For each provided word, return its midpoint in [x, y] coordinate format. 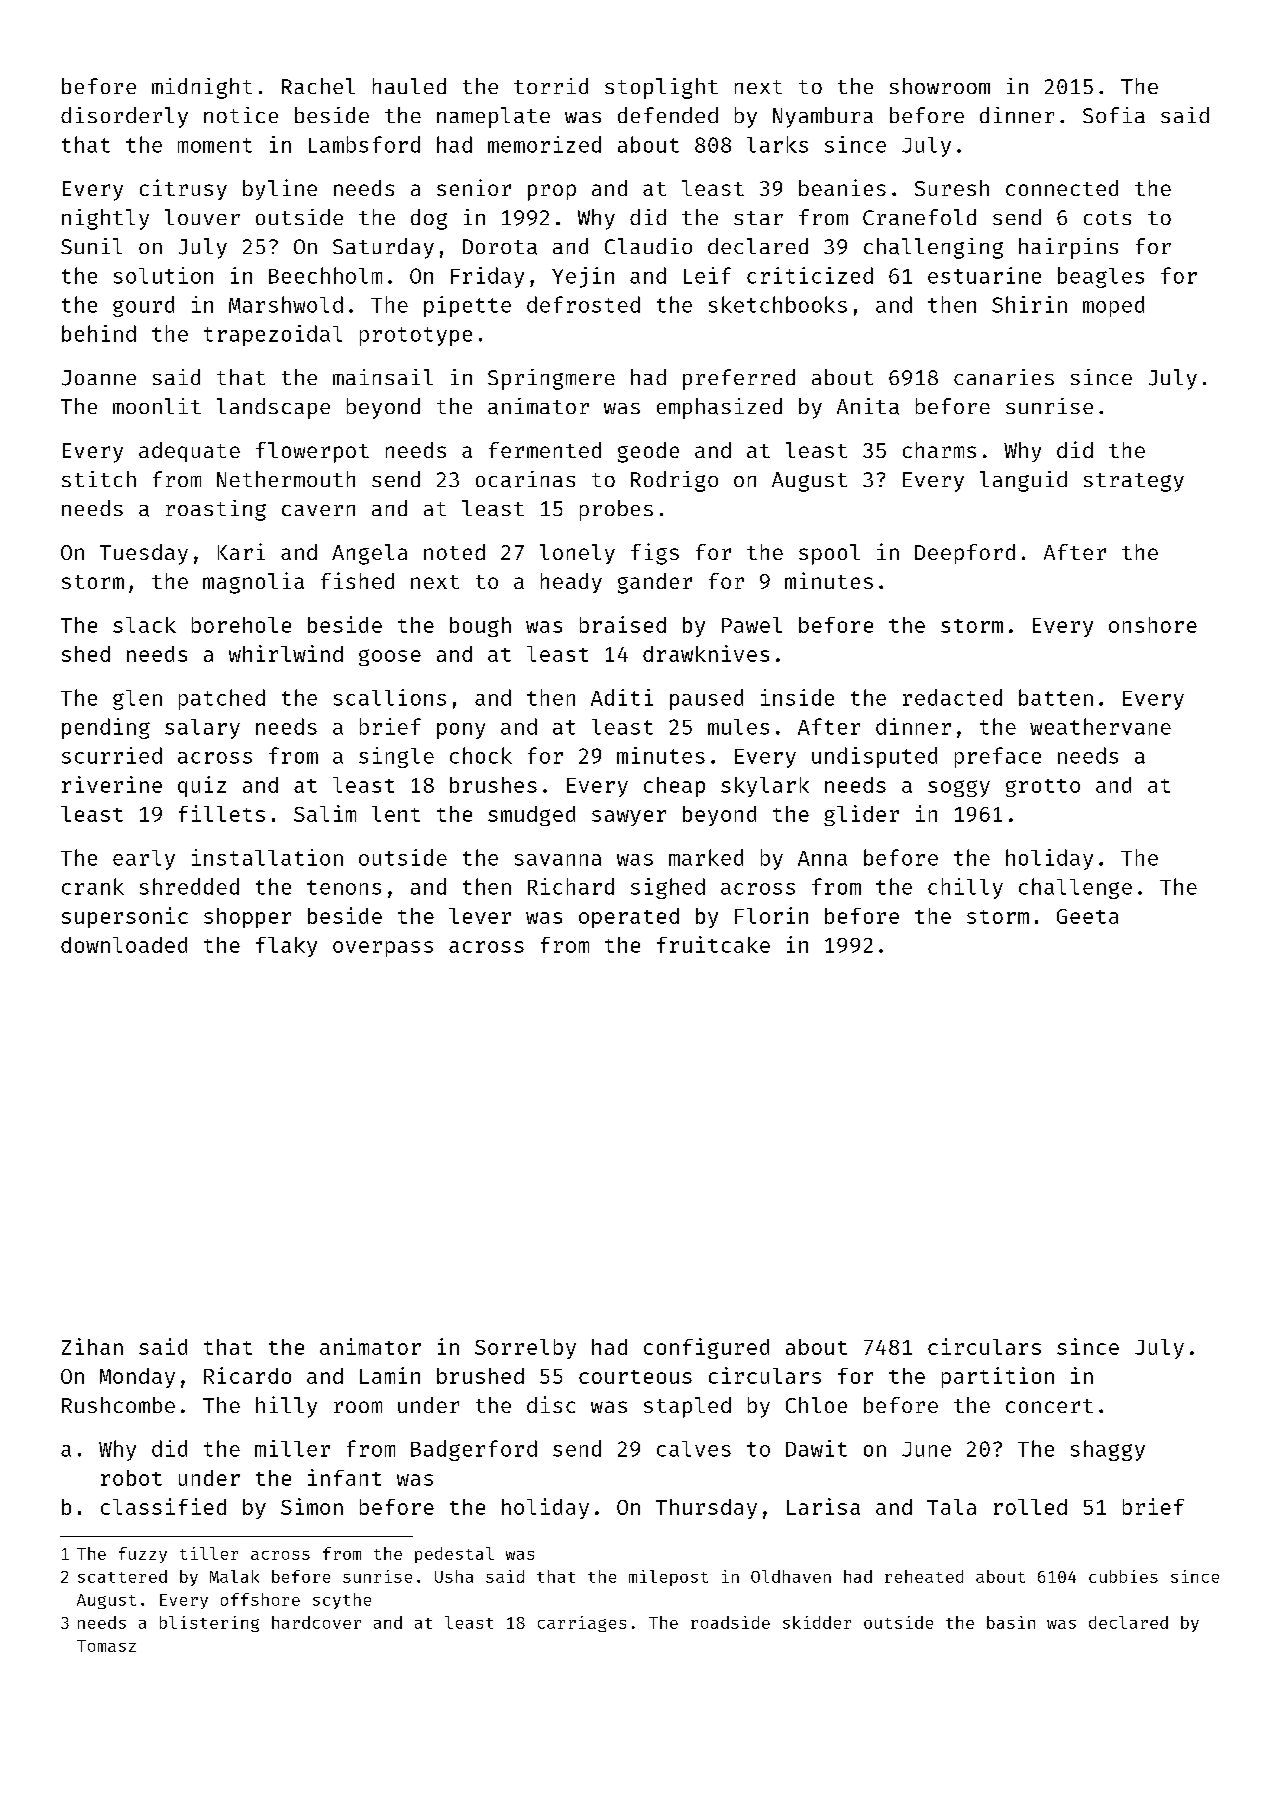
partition [998, 1377]
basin [1011, 1622]
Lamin [390, 1375]
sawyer [629, 818]
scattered [122, 1576]
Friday [487, 277]
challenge [1075, 888]
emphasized [719, 408]
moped [1113, 306]
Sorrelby [525, 1349]
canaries [1004, 377]
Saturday [383, 248]
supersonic [125, 917]
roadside [730, 1622]
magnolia [253, 583]
